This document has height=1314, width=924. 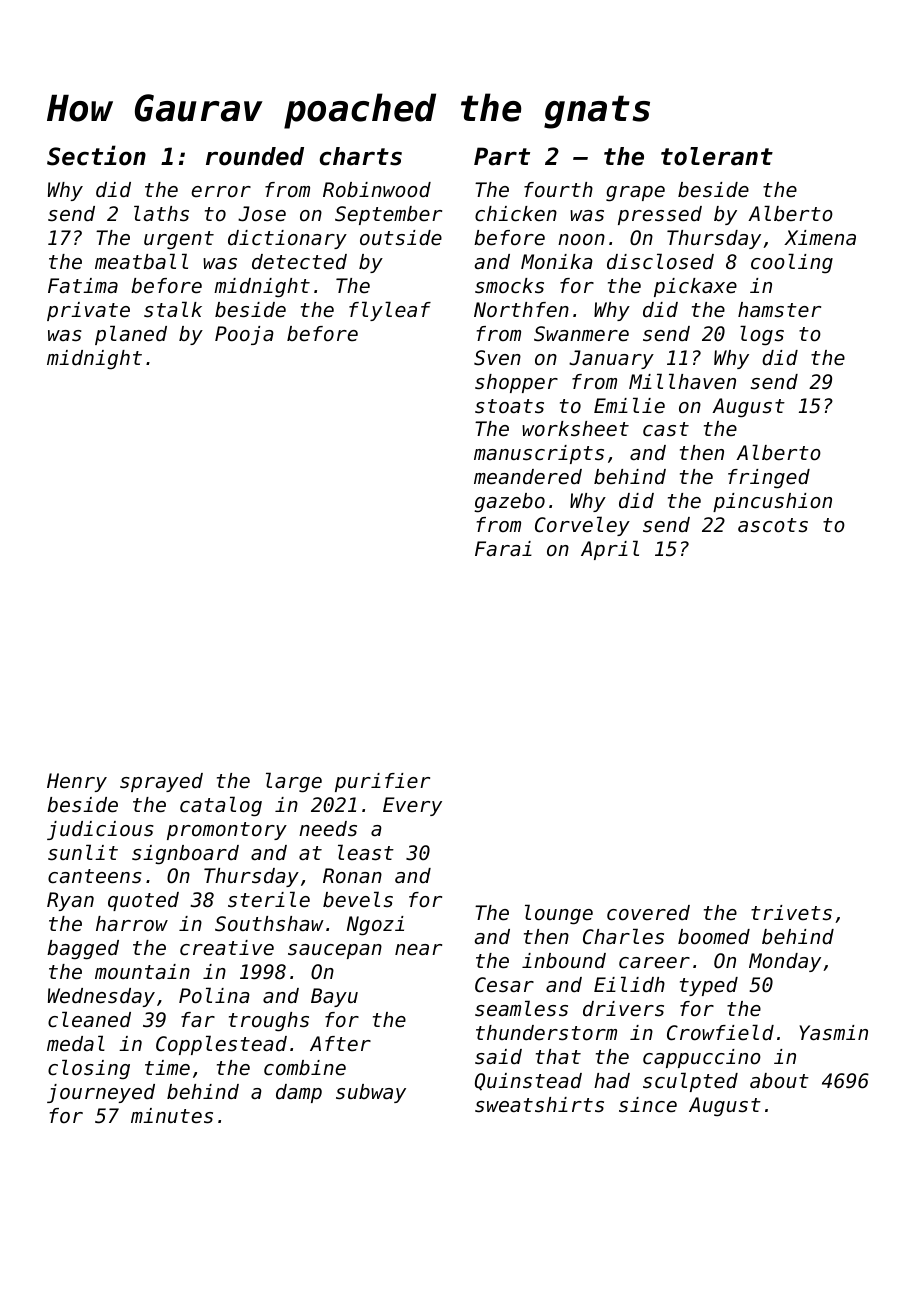 What do you see at coordinates (779, 310) in the document?
I see `hamster` at bounding box center [779, 310].
